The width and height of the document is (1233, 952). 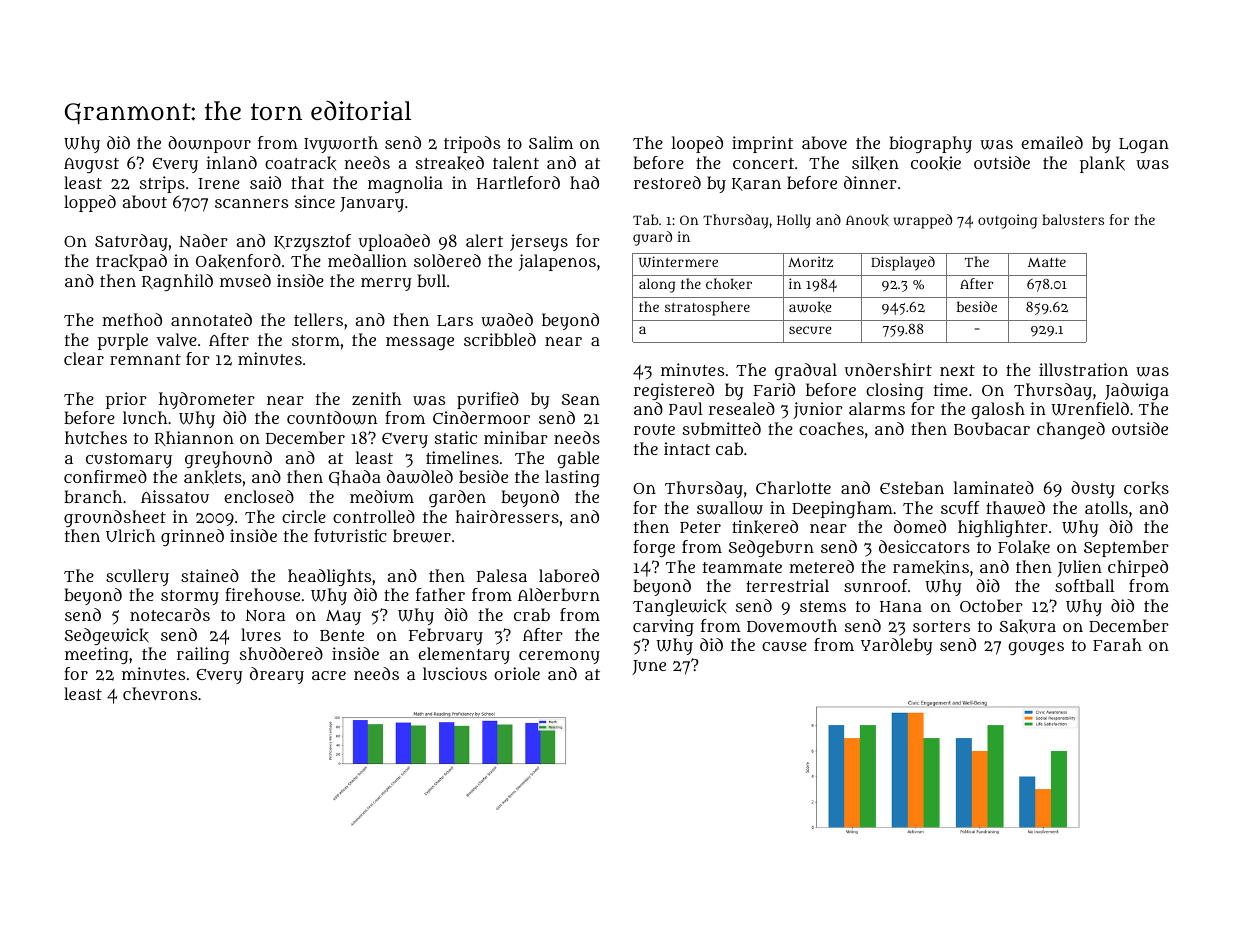 I want to click on Krzysztof, so click(x=312, y=242).
